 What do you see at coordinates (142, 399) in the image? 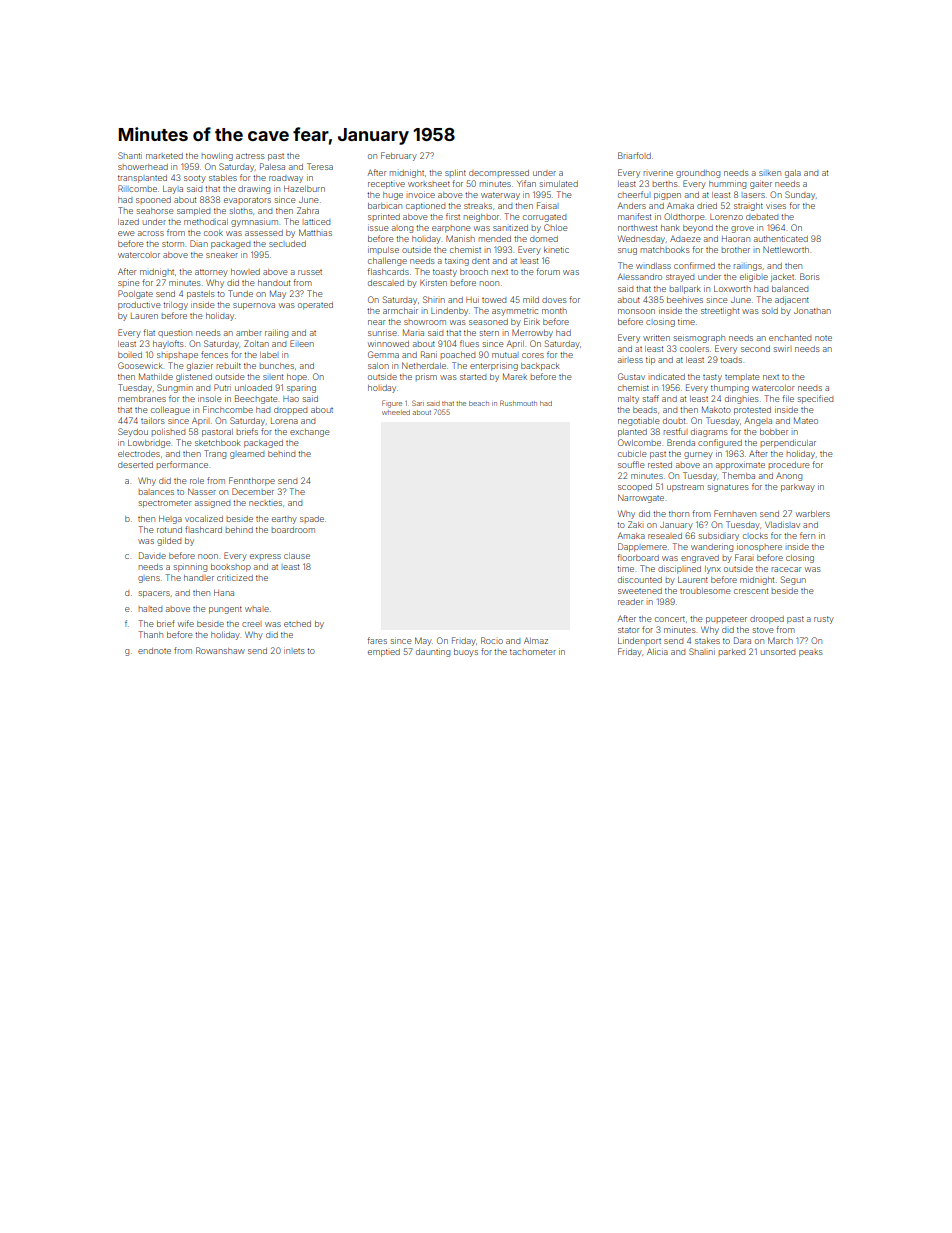
I see `membranes` at bounding box center [142, 399].
